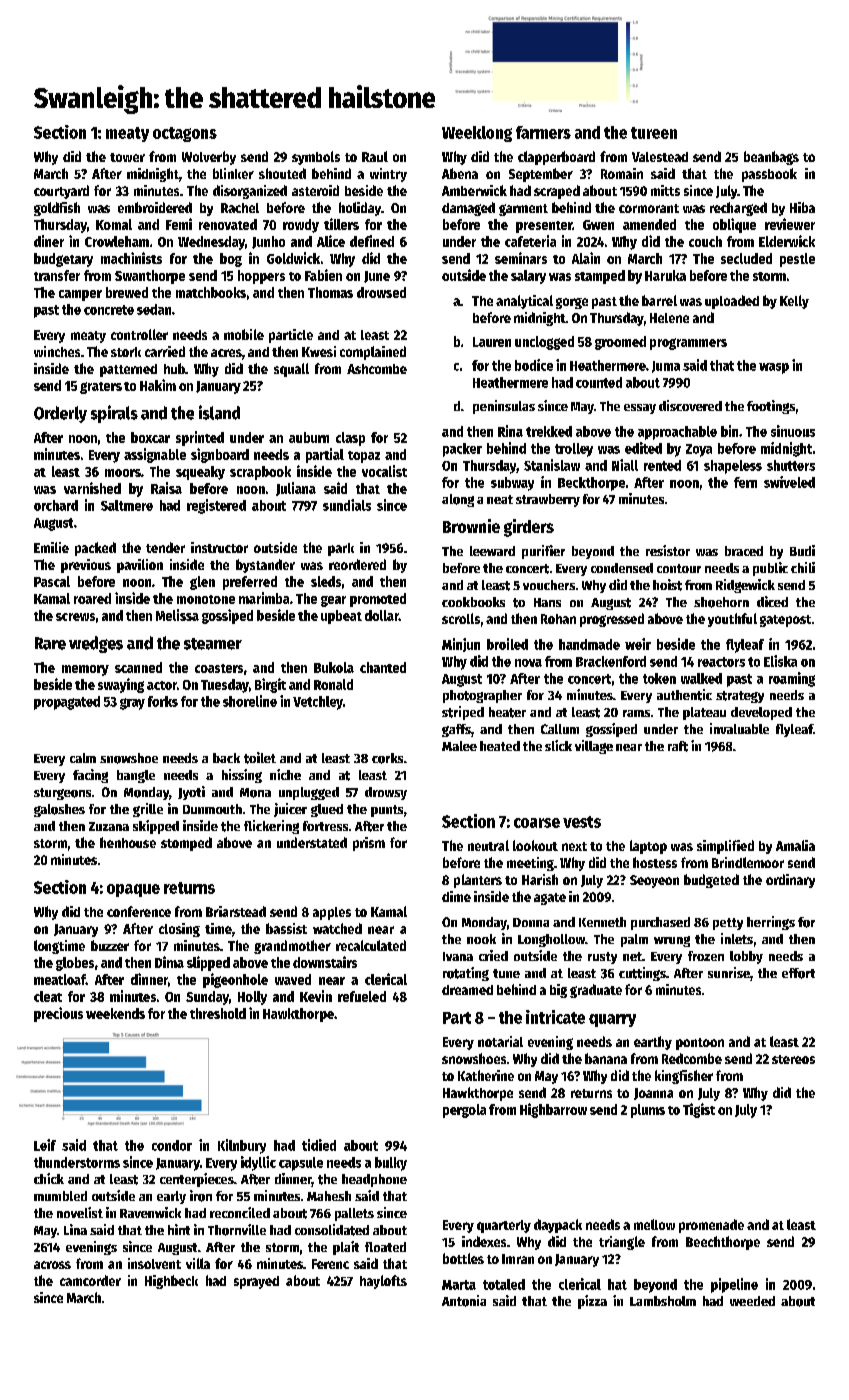  I want to click on gatepost, so click(785, 621).
